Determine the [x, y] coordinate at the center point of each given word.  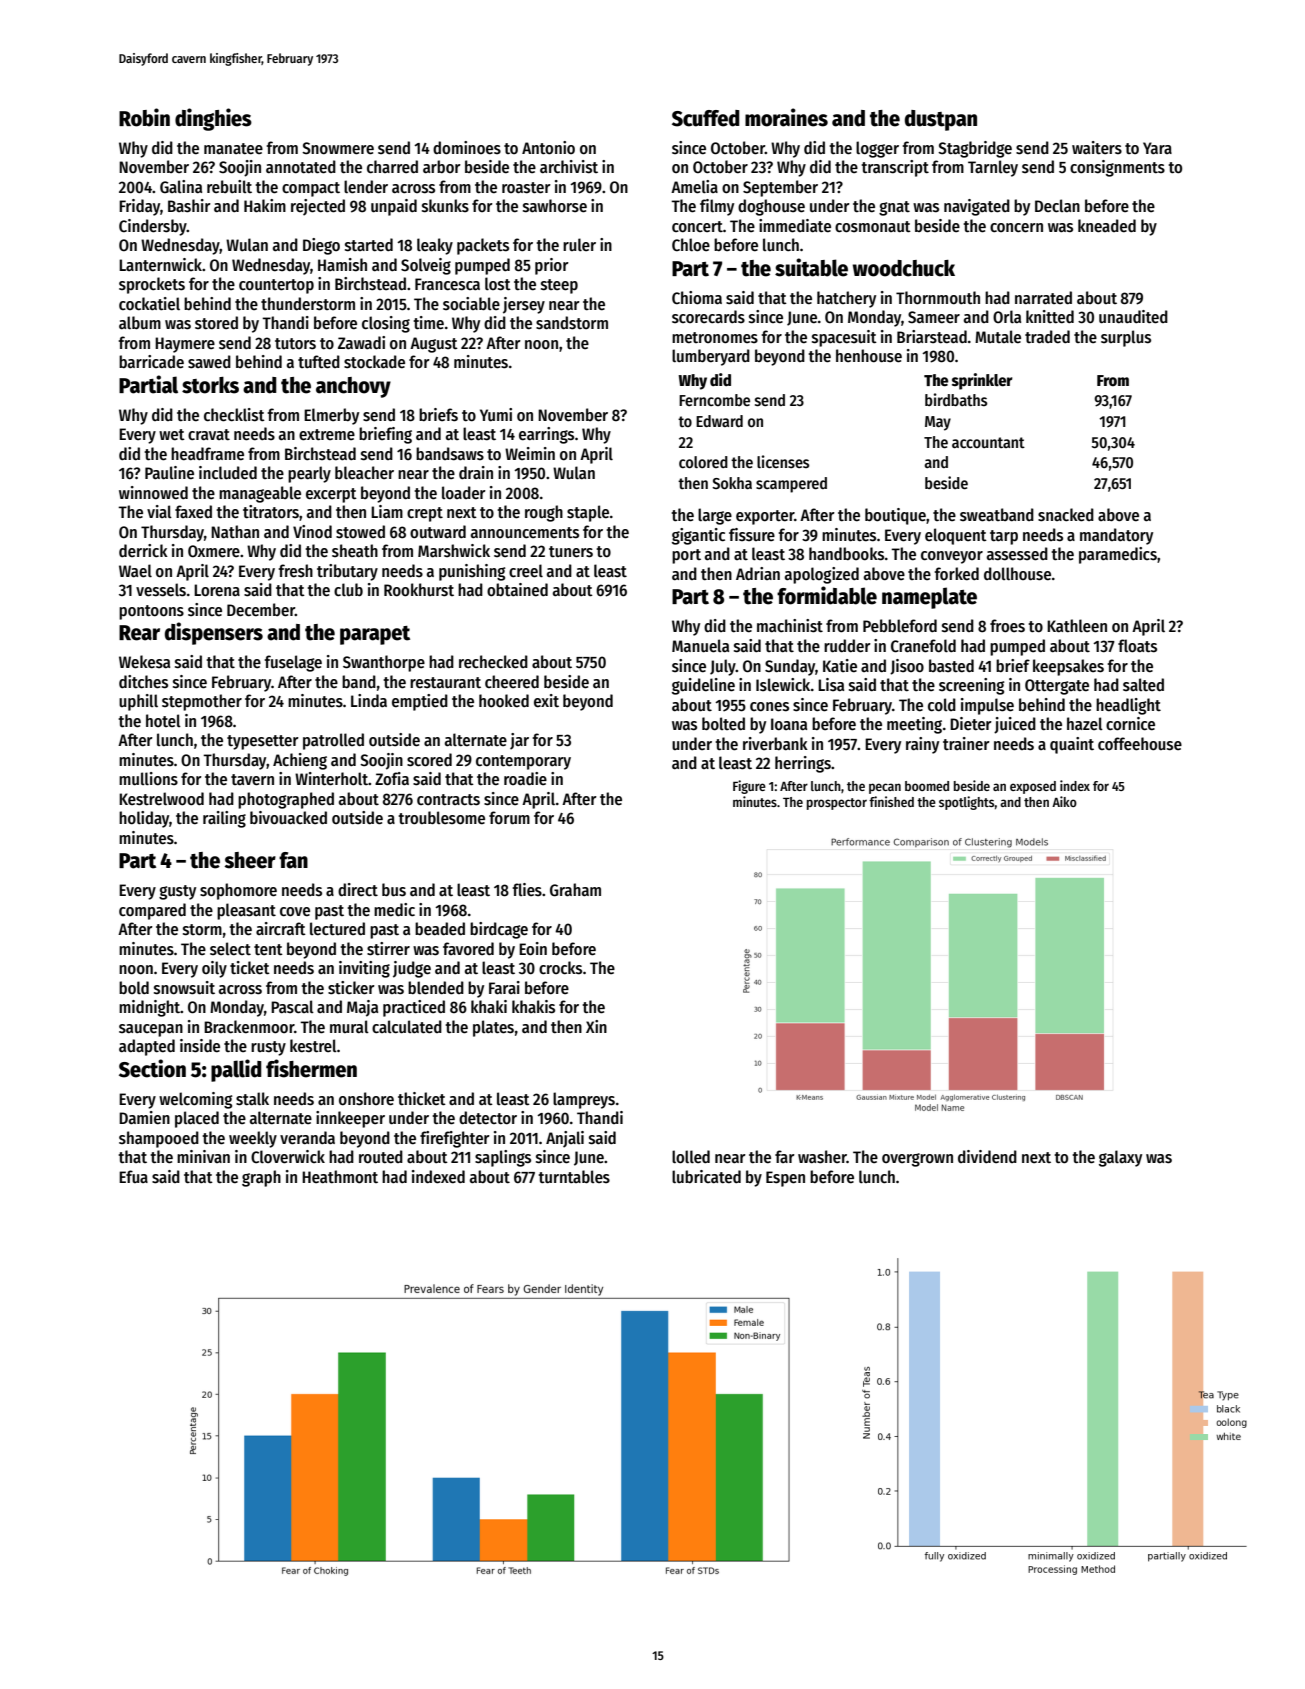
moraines [786, 117]
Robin [144, 117]
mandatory [1116, 536]
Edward [719, 421]
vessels [161, 590]
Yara [1157, 148]
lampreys [584, 1100]
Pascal [292, 1007]
